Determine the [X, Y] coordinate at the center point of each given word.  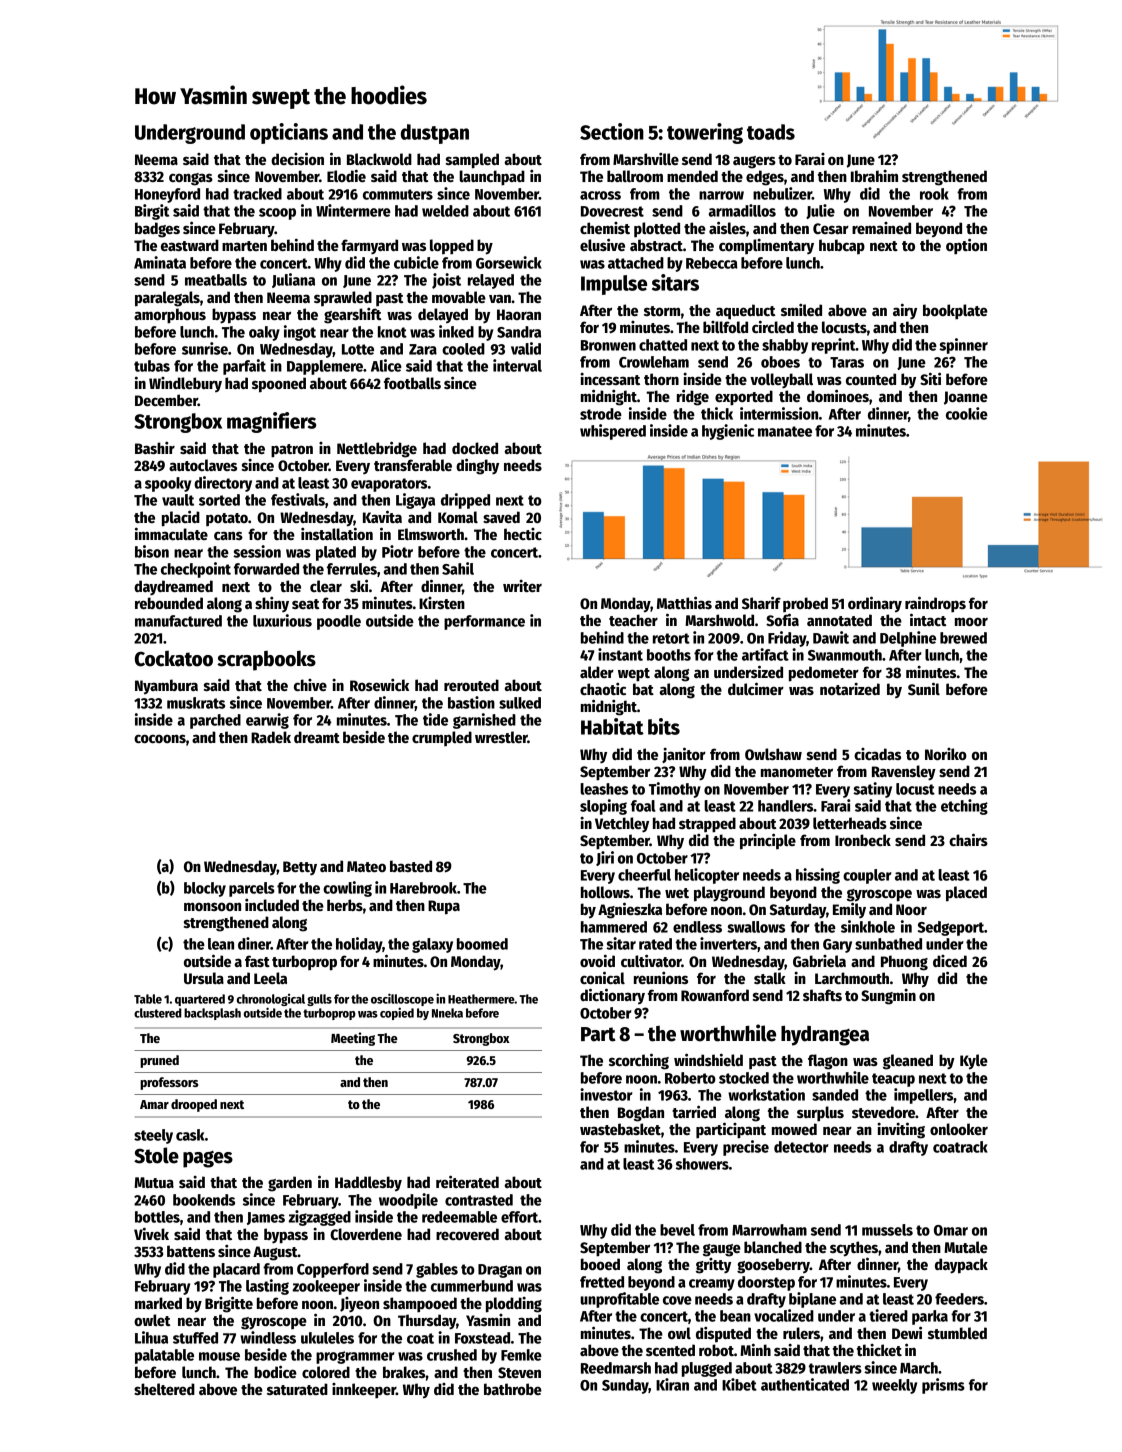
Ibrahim [874, 176]
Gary [837, 946]
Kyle [974, 1062]
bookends [204, 1200]
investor [606, 1094]
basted [411, 866]
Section [612, 131]
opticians [289, 133]
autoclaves [203, 465]
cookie [967, 413]
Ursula [204, 978]
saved [501, 517]
